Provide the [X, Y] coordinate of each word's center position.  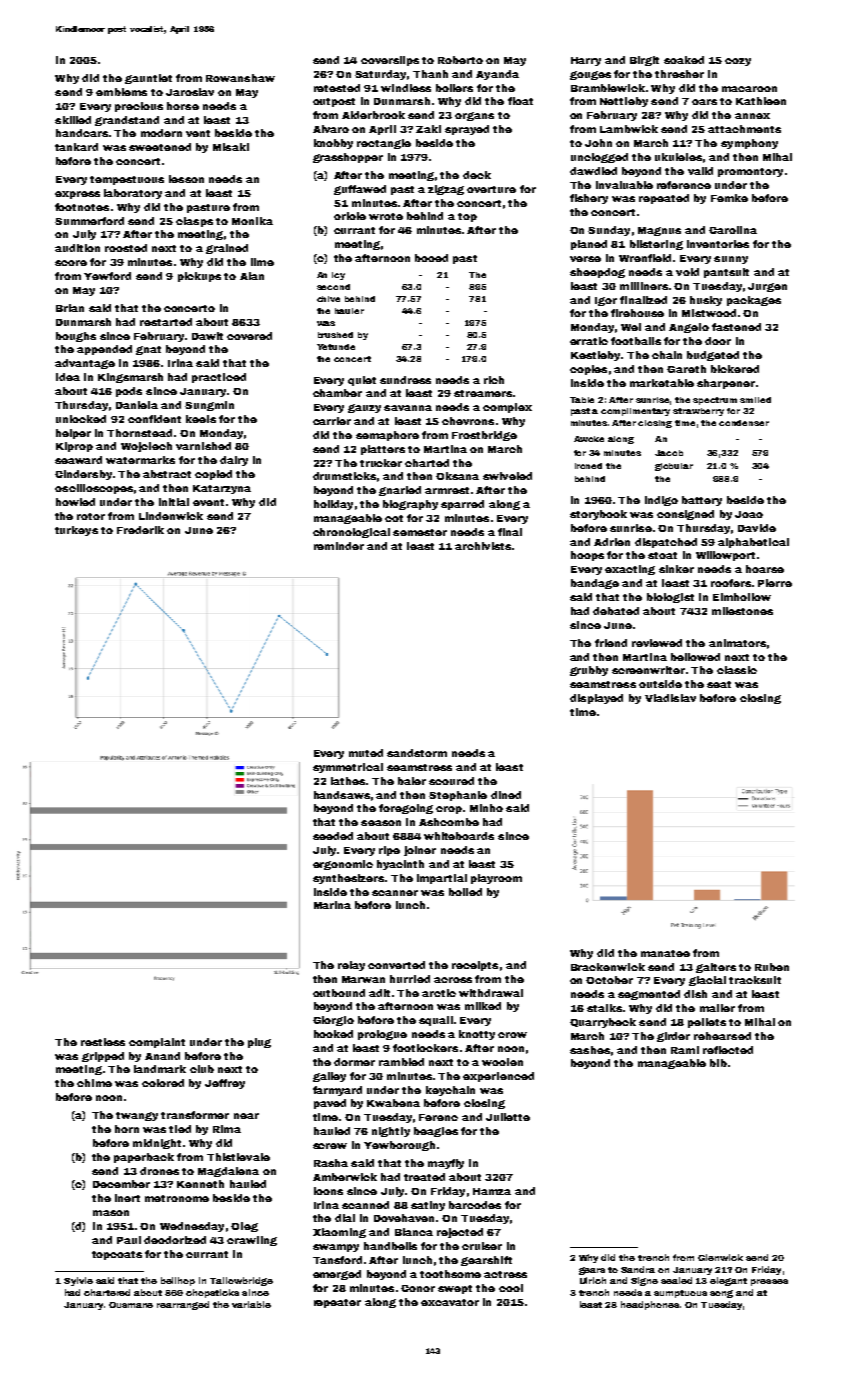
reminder [339, 546]
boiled [465, 892]
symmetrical [348, 768]
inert [127, 1198]
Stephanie [458, 796]
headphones [650, 1305]
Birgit [644, 61]
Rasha [331, 1163]
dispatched [666, 543]
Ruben [772, 967]
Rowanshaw [240, 78]
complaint [157, 1043]
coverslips [390, 61]
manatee [665, 953]
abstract [167, 474]
